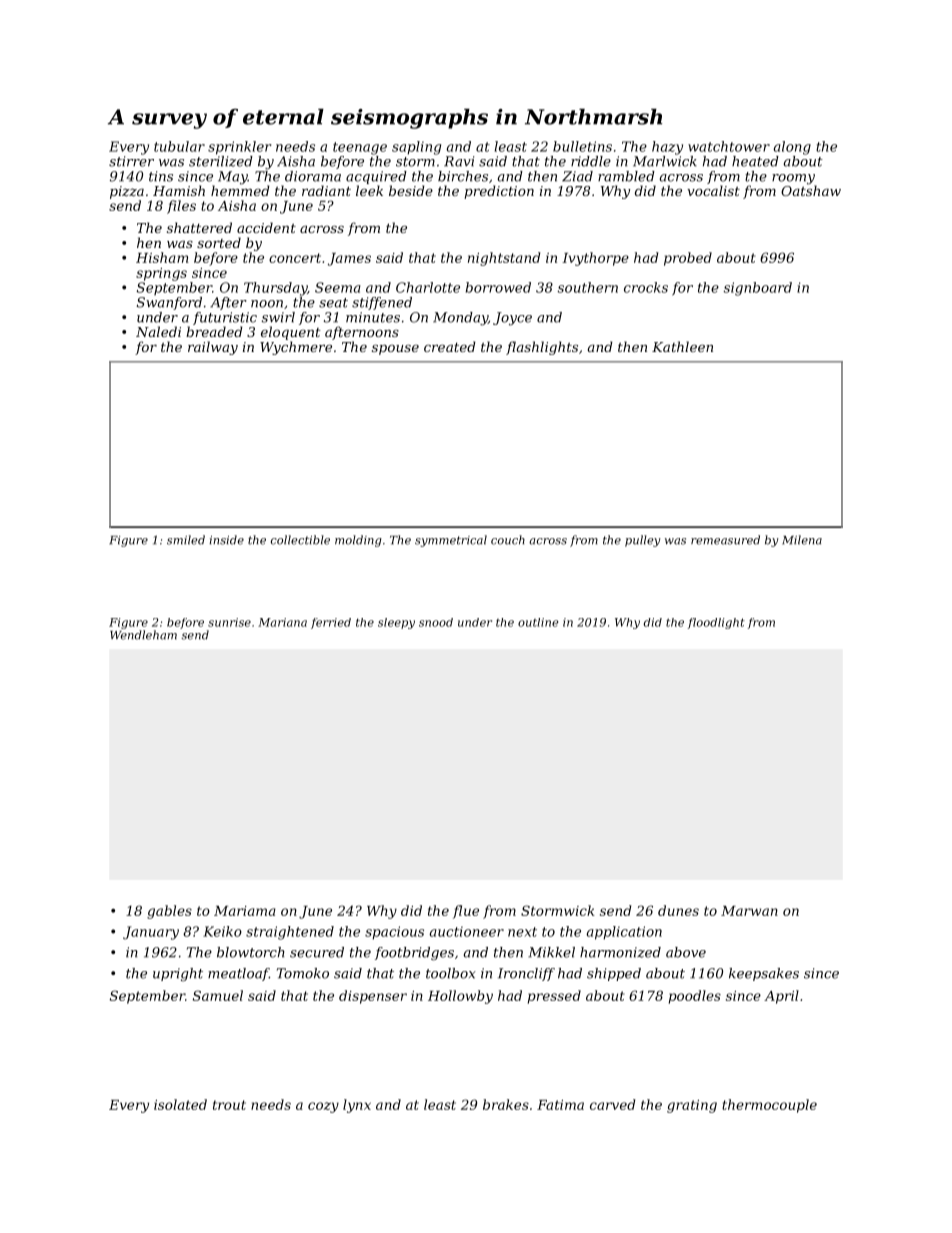 This image has height=1233, width=952. What do you see at coordinates (436, 622) in the image?
I see `snood` at bounding box center [436, 622].
